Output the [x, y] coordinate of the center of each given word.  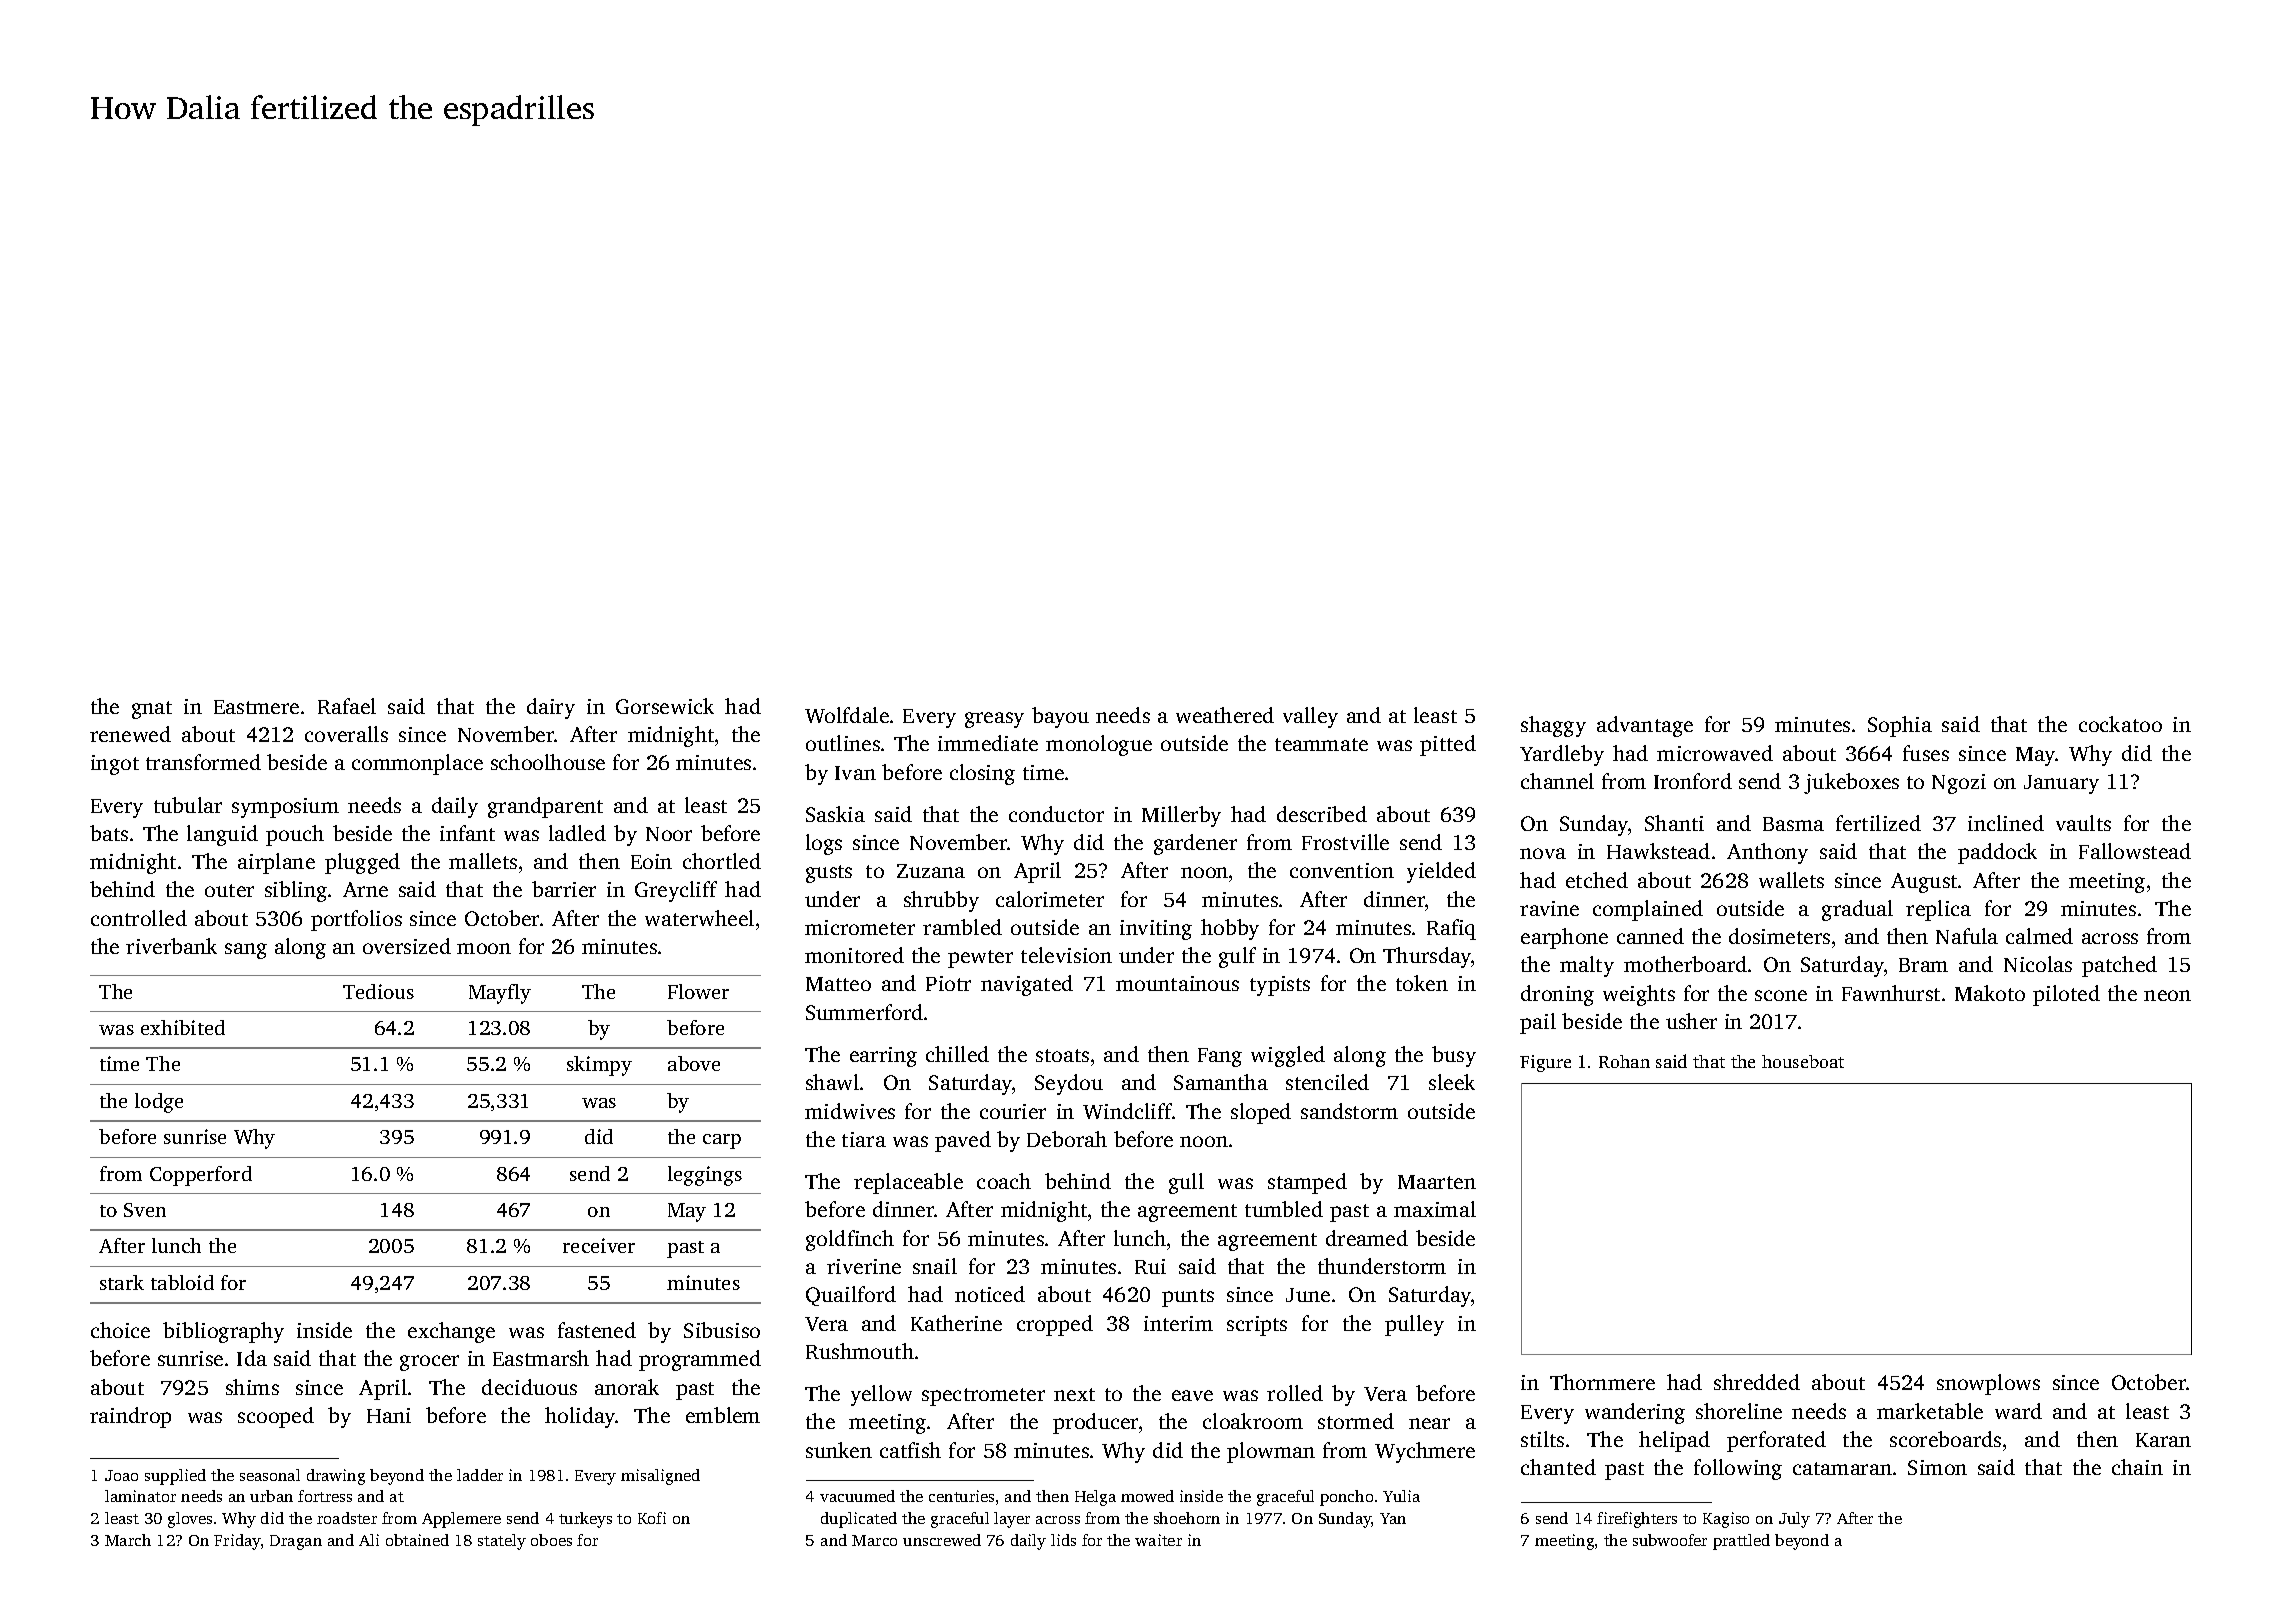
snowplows [1988, 1384]
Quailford [851, 1296]
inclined [2006, 823]
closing [982, 774]
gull [1186, 1183]
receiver [599, 1245]
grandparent [545, 807]
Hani [389, 1415]
